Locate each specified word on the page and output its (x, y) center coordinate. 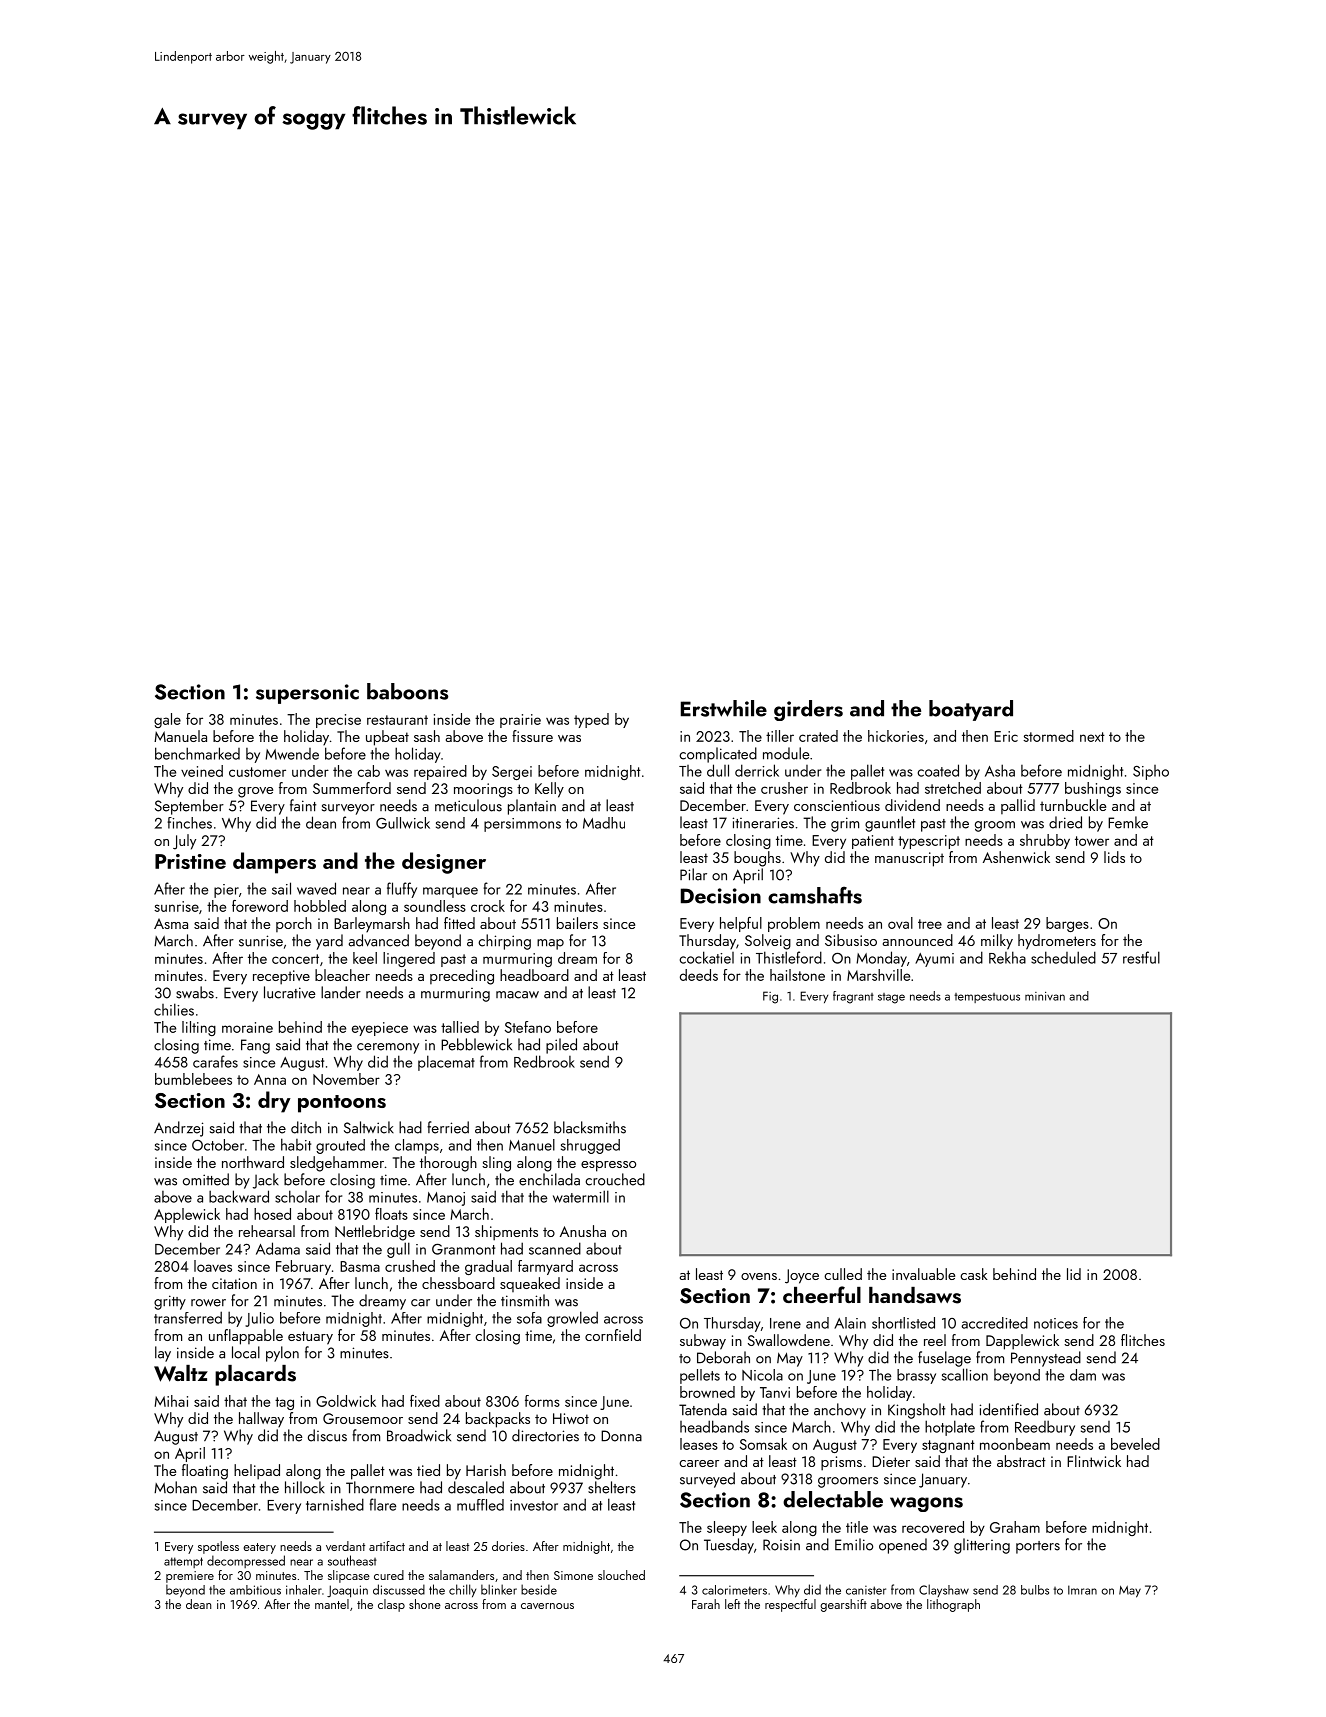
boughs (757, 859)
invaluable (923, 1274)
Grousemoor (363, 1418)
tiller (780, 736)
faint (303, 805)
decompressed (246, 1561)
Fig (770, 997)
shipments (506, 1233)
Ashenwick (1016, 857)
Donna (621, 1436)
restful (1141, 957)
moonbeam (1015, 1444)
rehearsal (267, 1231)
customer (257, 772)
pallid (1018, 806)
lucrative (290, 992)
